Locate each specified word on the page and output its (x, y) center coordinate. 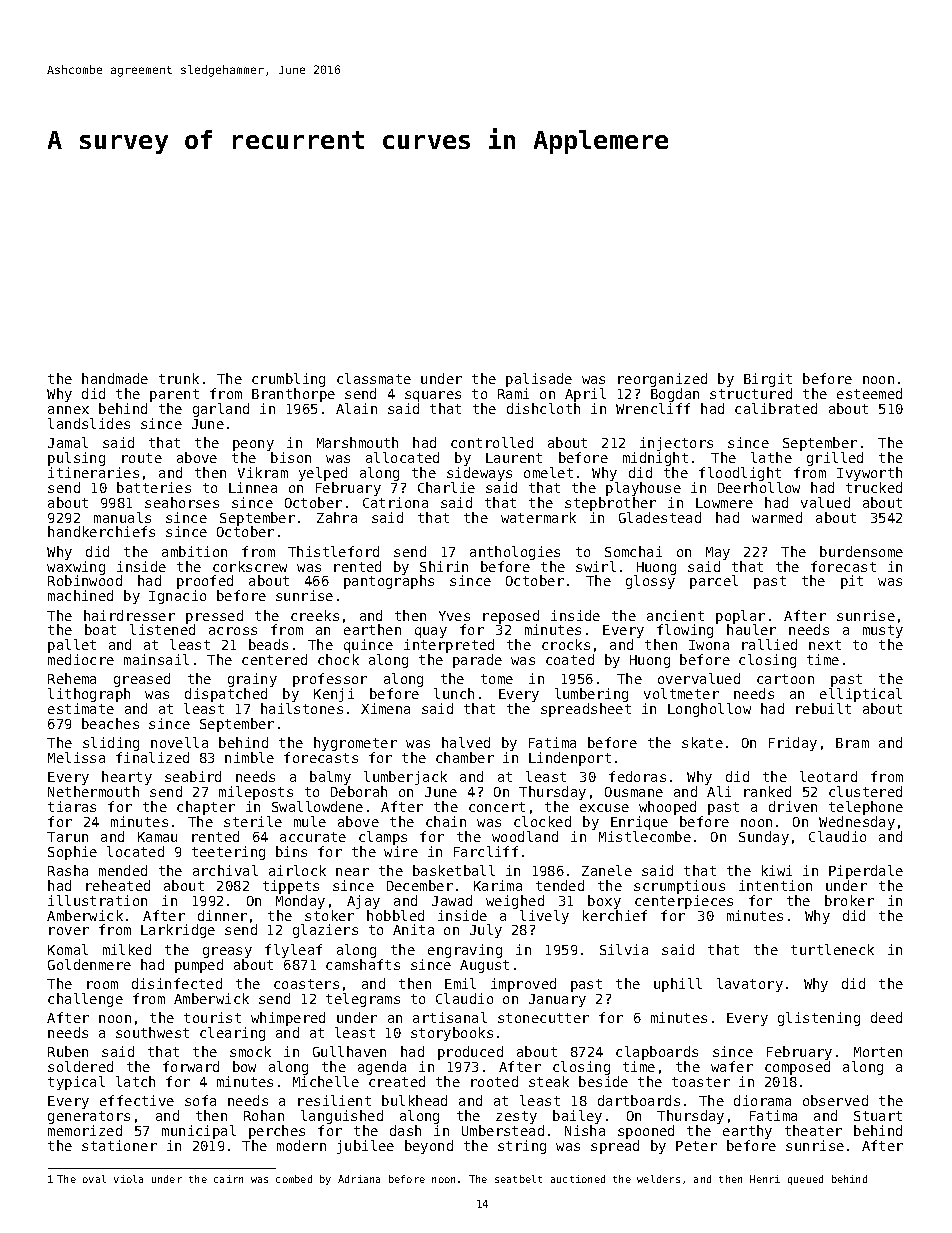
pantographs (389, 582)
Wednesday (857, 823)
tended (560, 885)
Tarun (67, 837)
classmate (374, 378)
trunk (179, 378)
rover (69, 931)
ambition (194, 551)
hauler (751, 630)
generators (89, 1117)
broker (849, 900)
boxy (604, 902)
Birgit (768, 381)
